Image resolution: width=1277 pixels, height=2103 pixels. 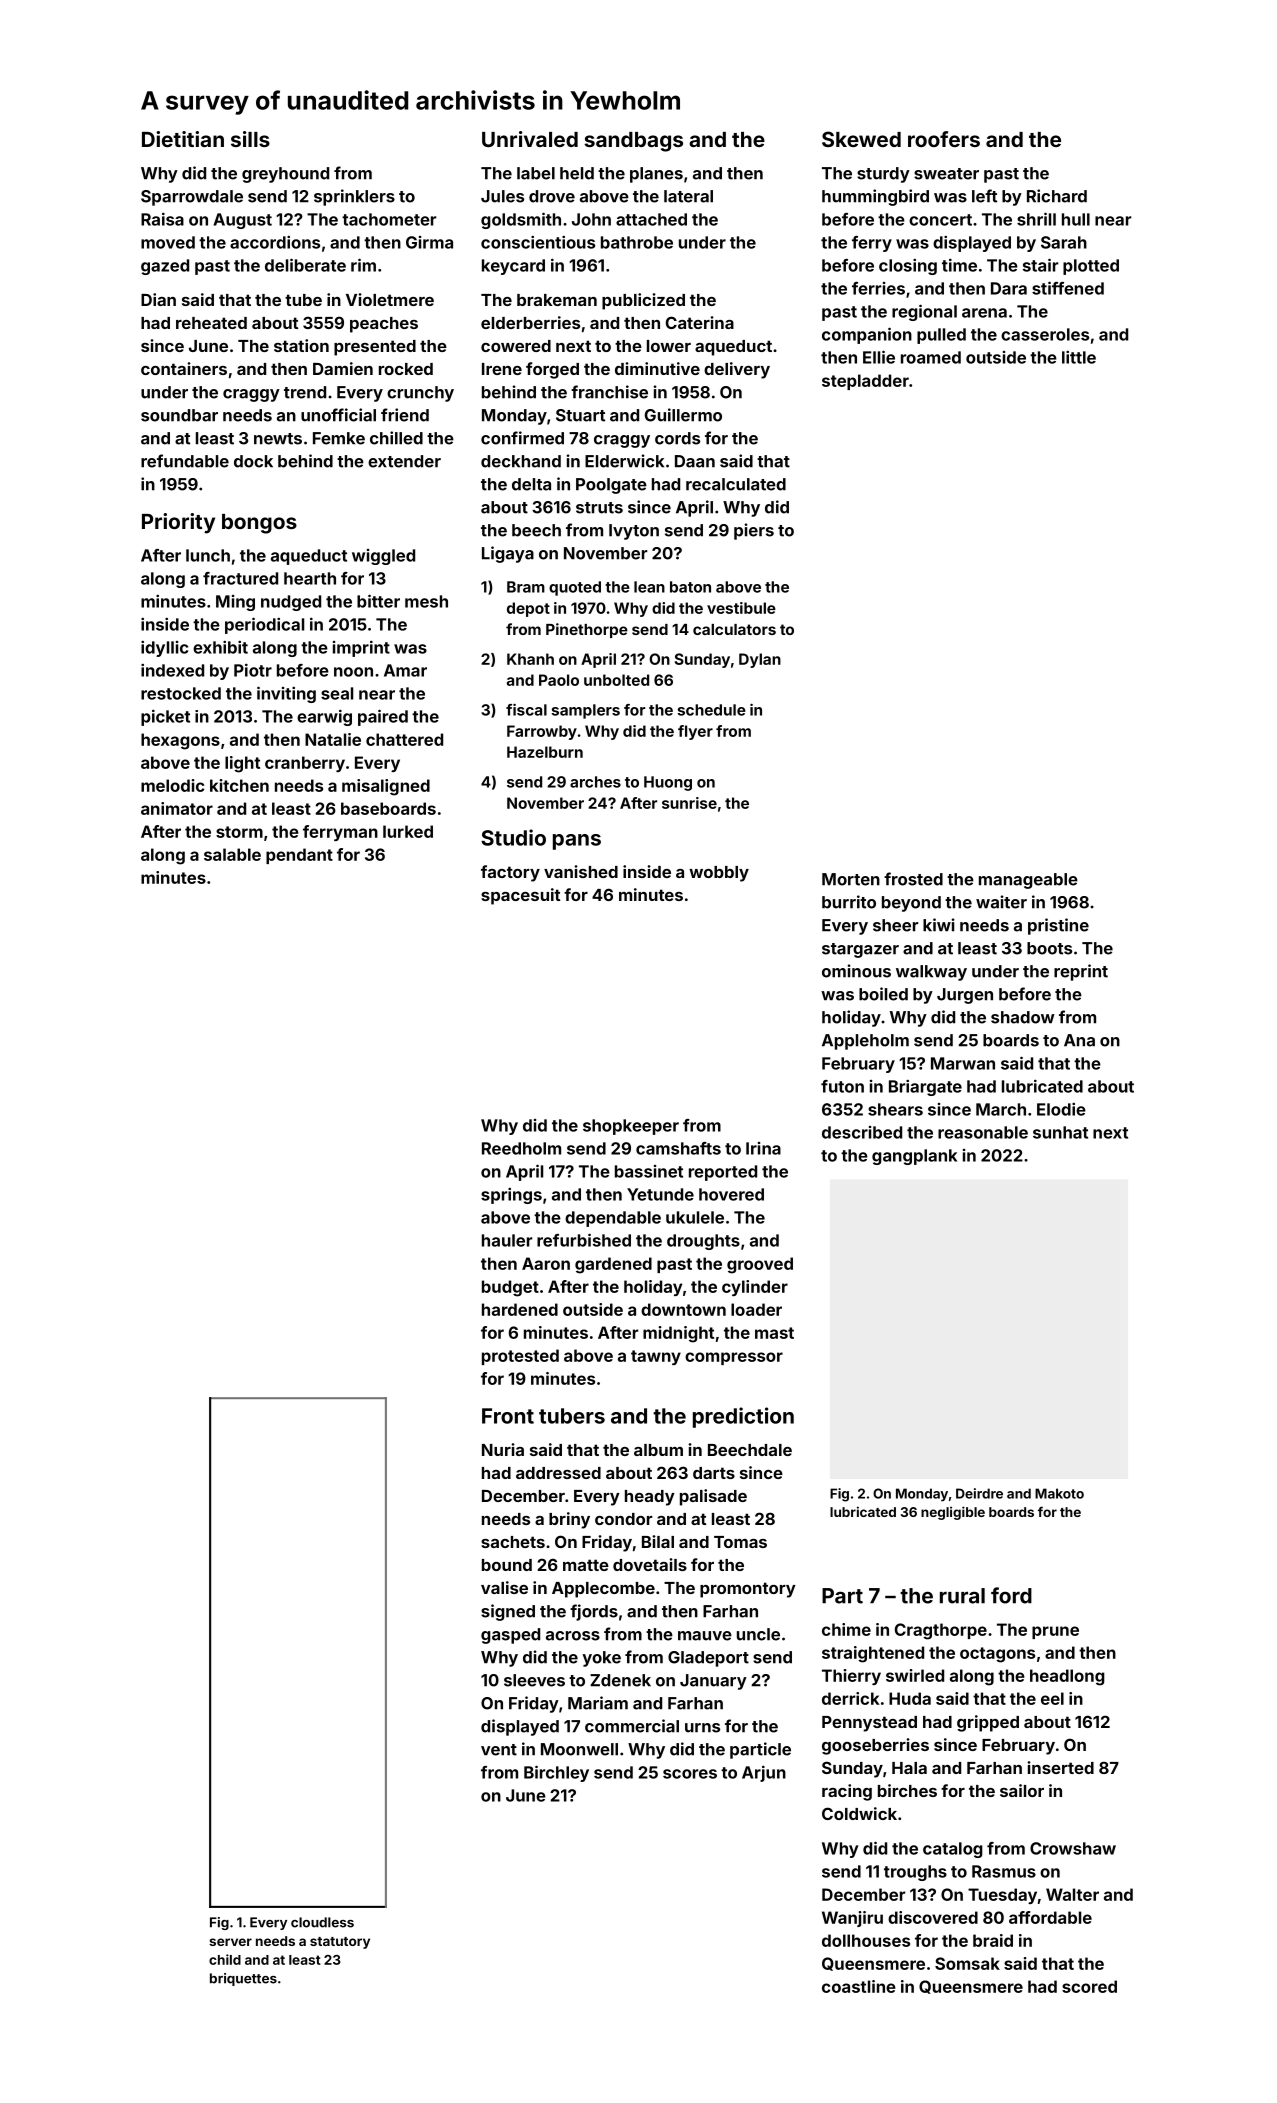 What do you see at coordinates (243, 1979) in the screenshot?
I see `briquettes` at bounding box center [243, 1979].
